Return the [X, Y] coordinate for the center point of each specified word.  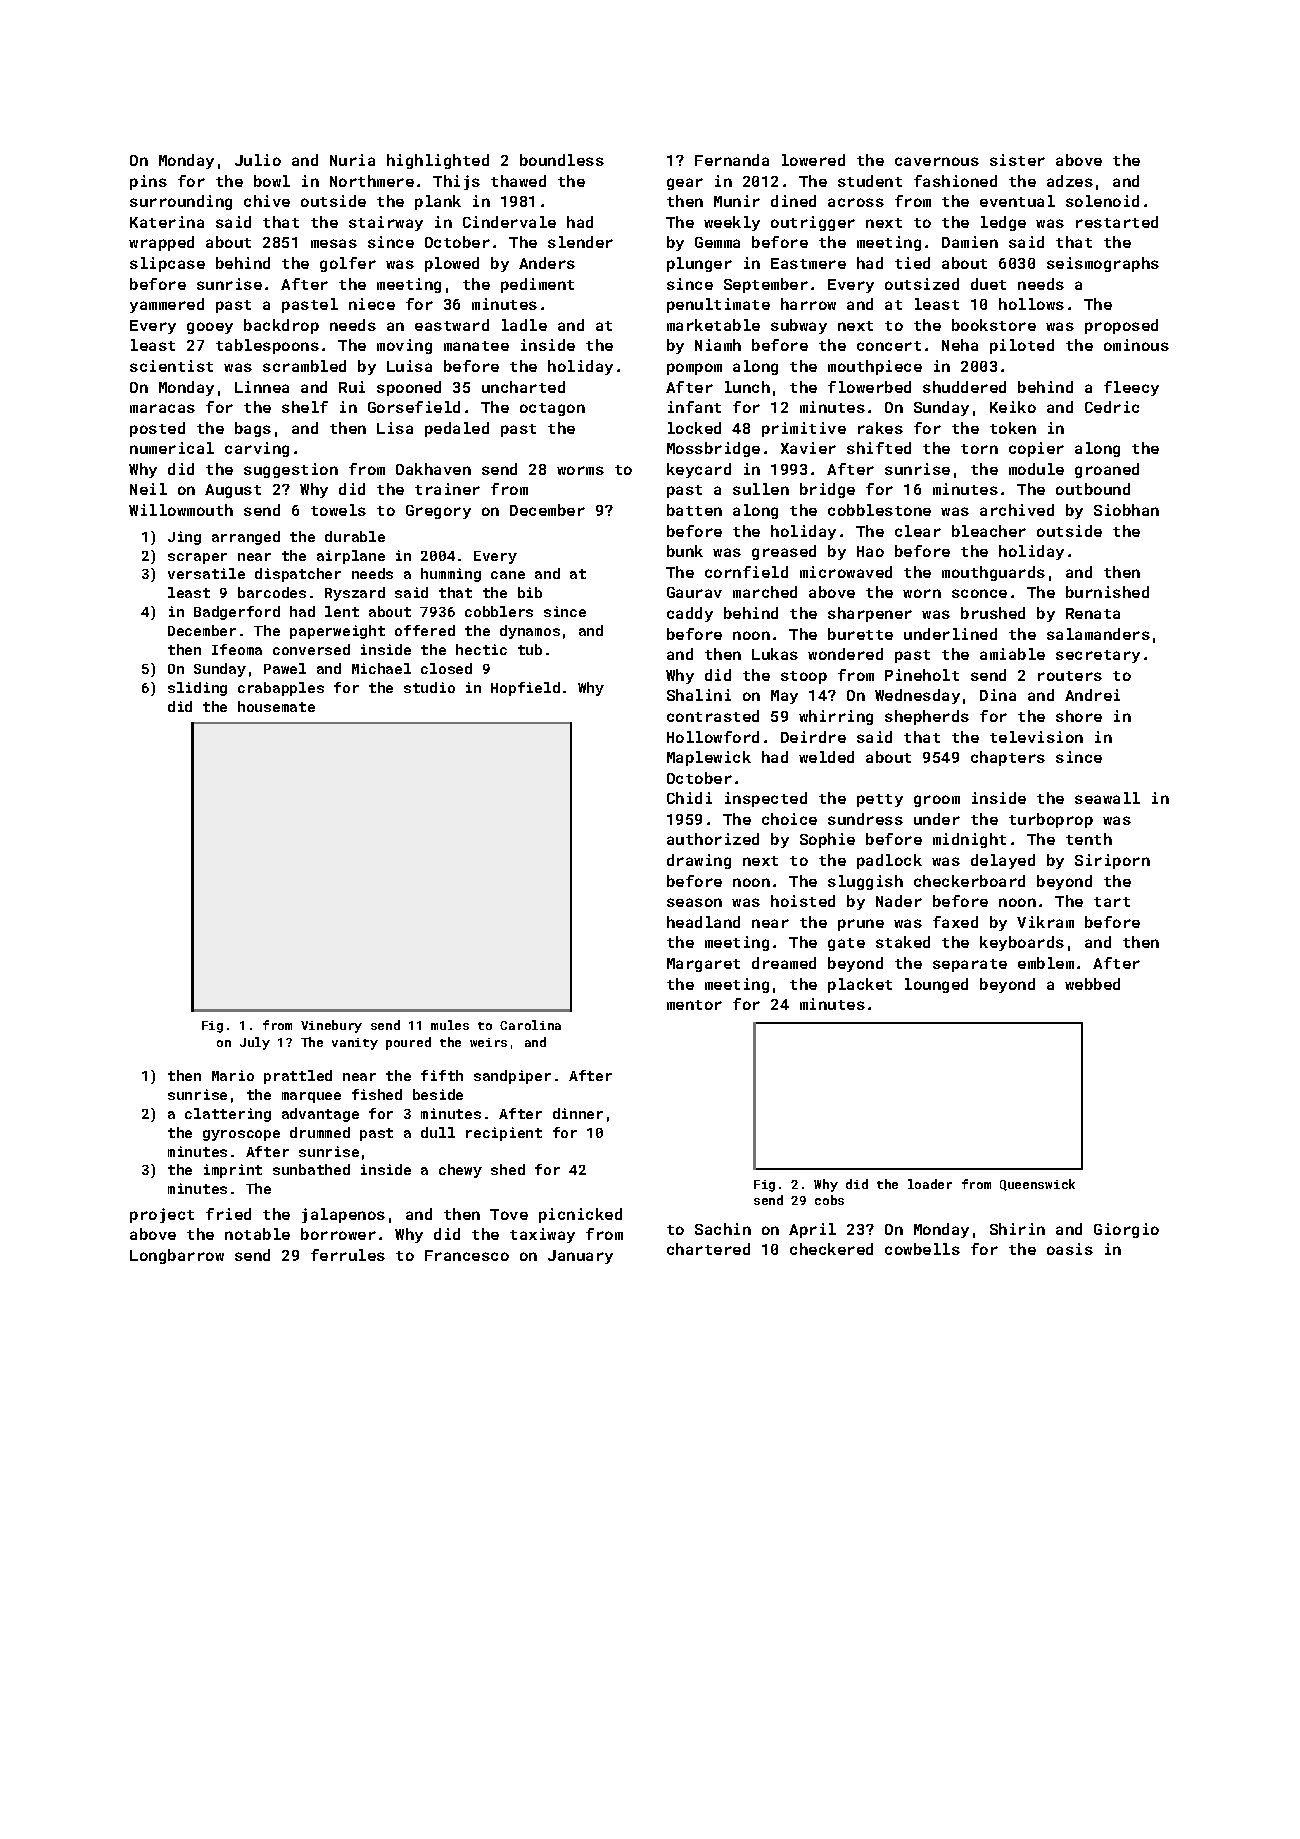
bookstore [994, 325]
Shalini [699, 695]
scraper [197, 558]
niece [372, 304]
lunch [747, 387]
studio [429, 687]
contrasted [713, 716]
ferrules [348, 1255]
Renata [1093, 613]
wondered [845, 654]
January [580, 1257]
